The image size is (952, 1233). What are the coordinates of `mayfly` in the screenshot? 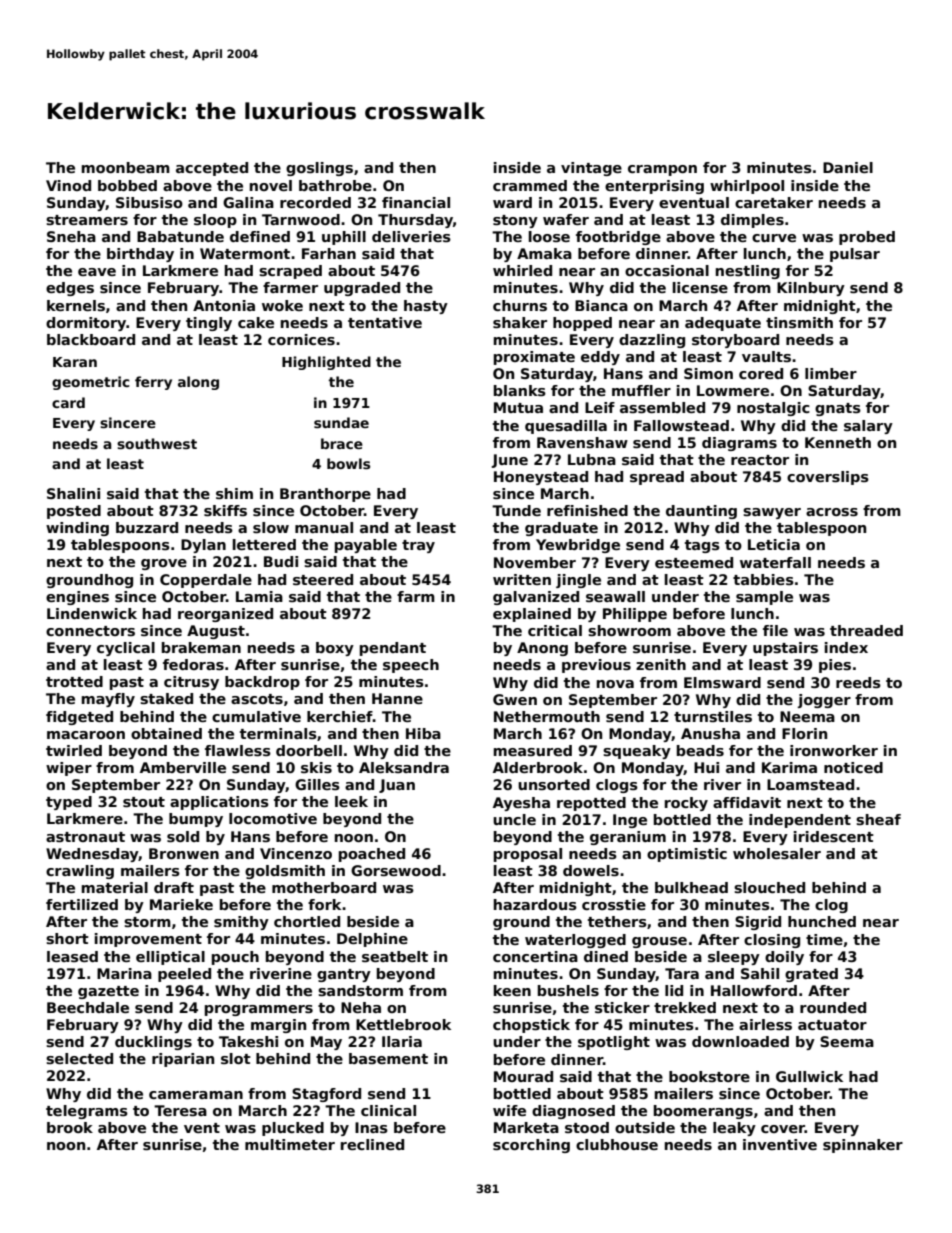 It's located at (108, 700).
